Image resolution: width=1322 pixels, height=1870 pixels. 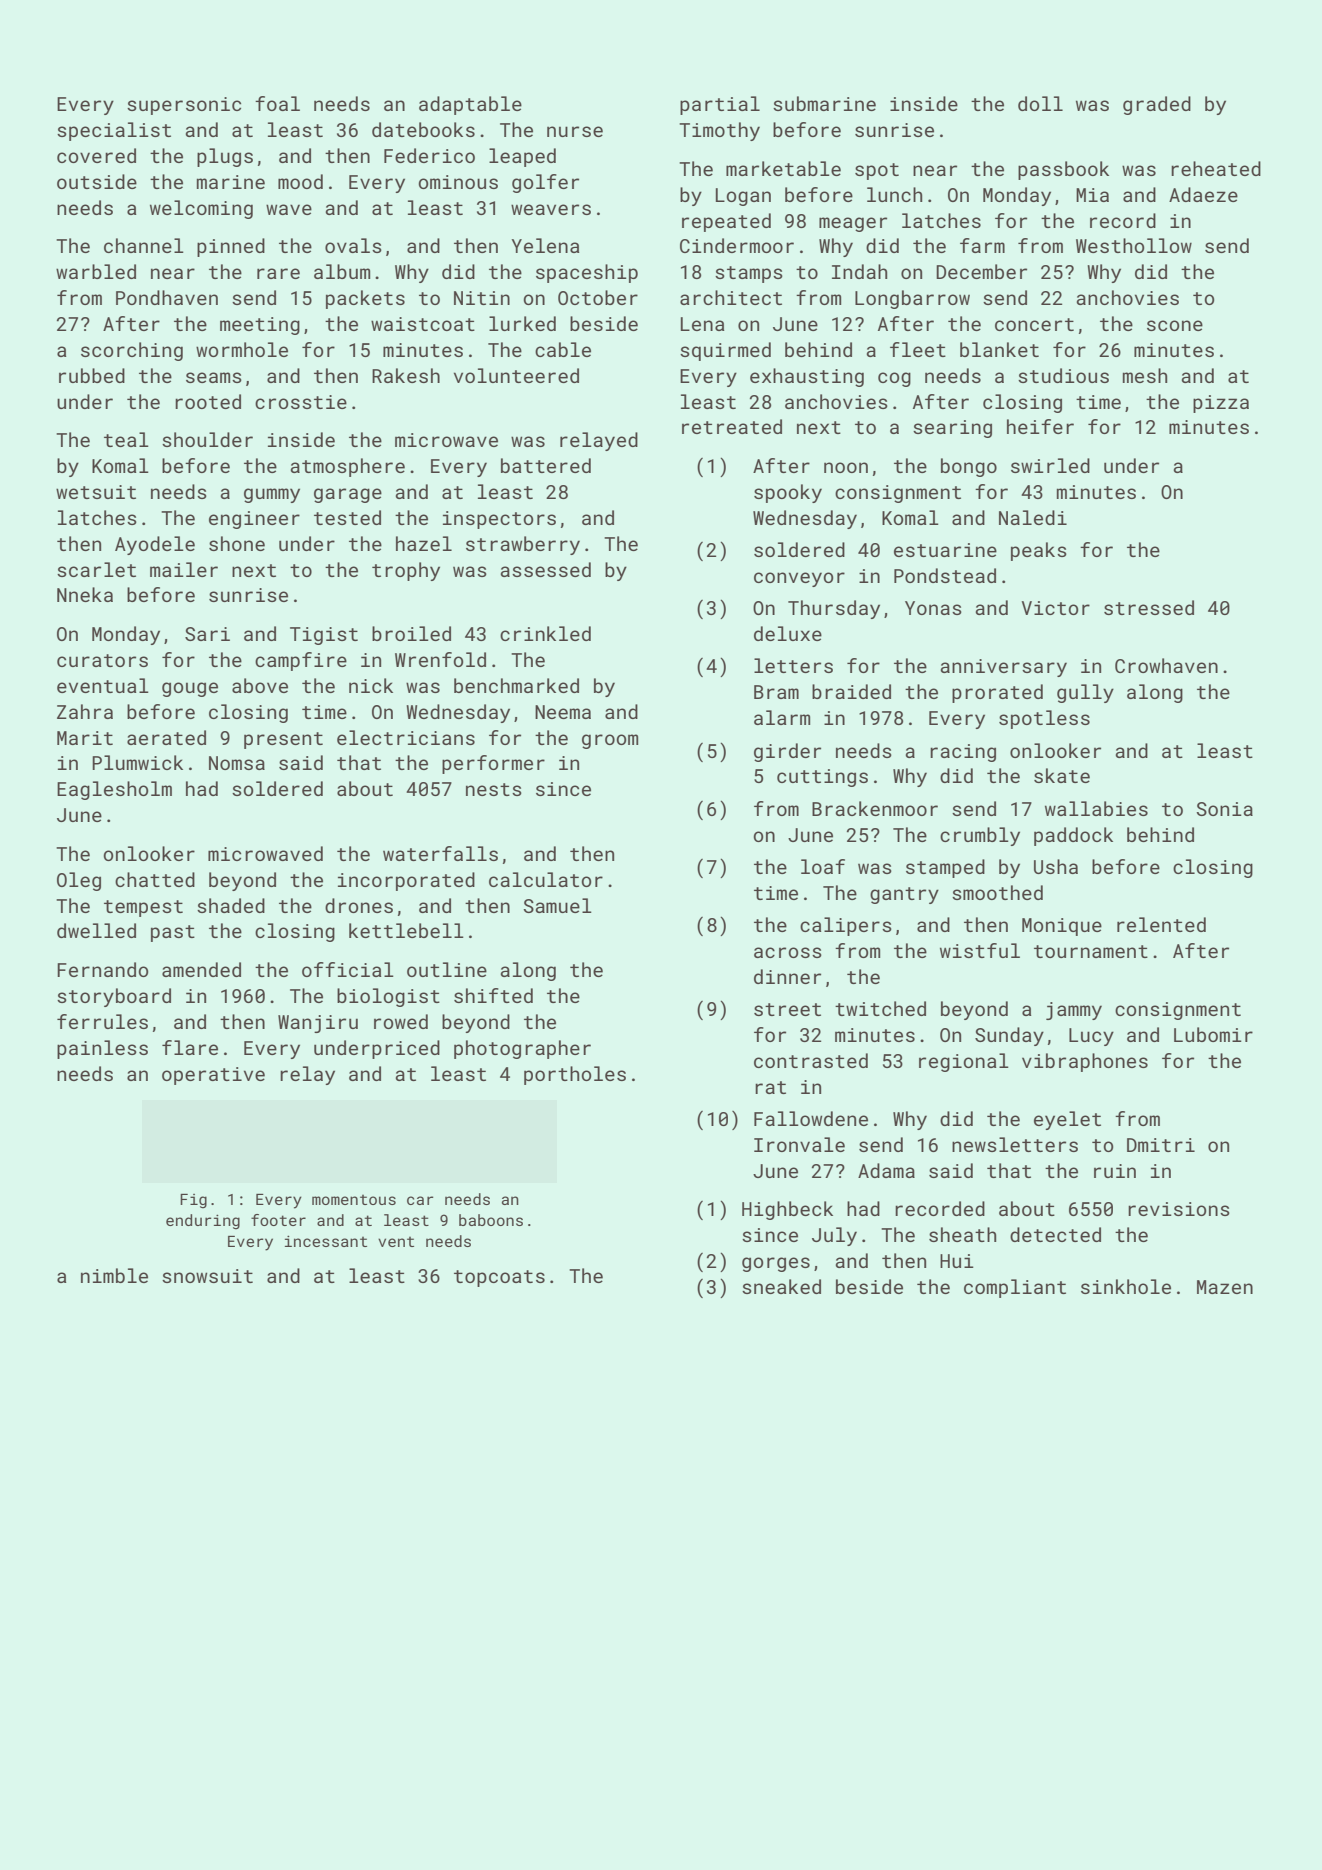 What do you see at coordinates (277, 103) in the screenshot?
I see `foal` at bounding box center [277, 103].
